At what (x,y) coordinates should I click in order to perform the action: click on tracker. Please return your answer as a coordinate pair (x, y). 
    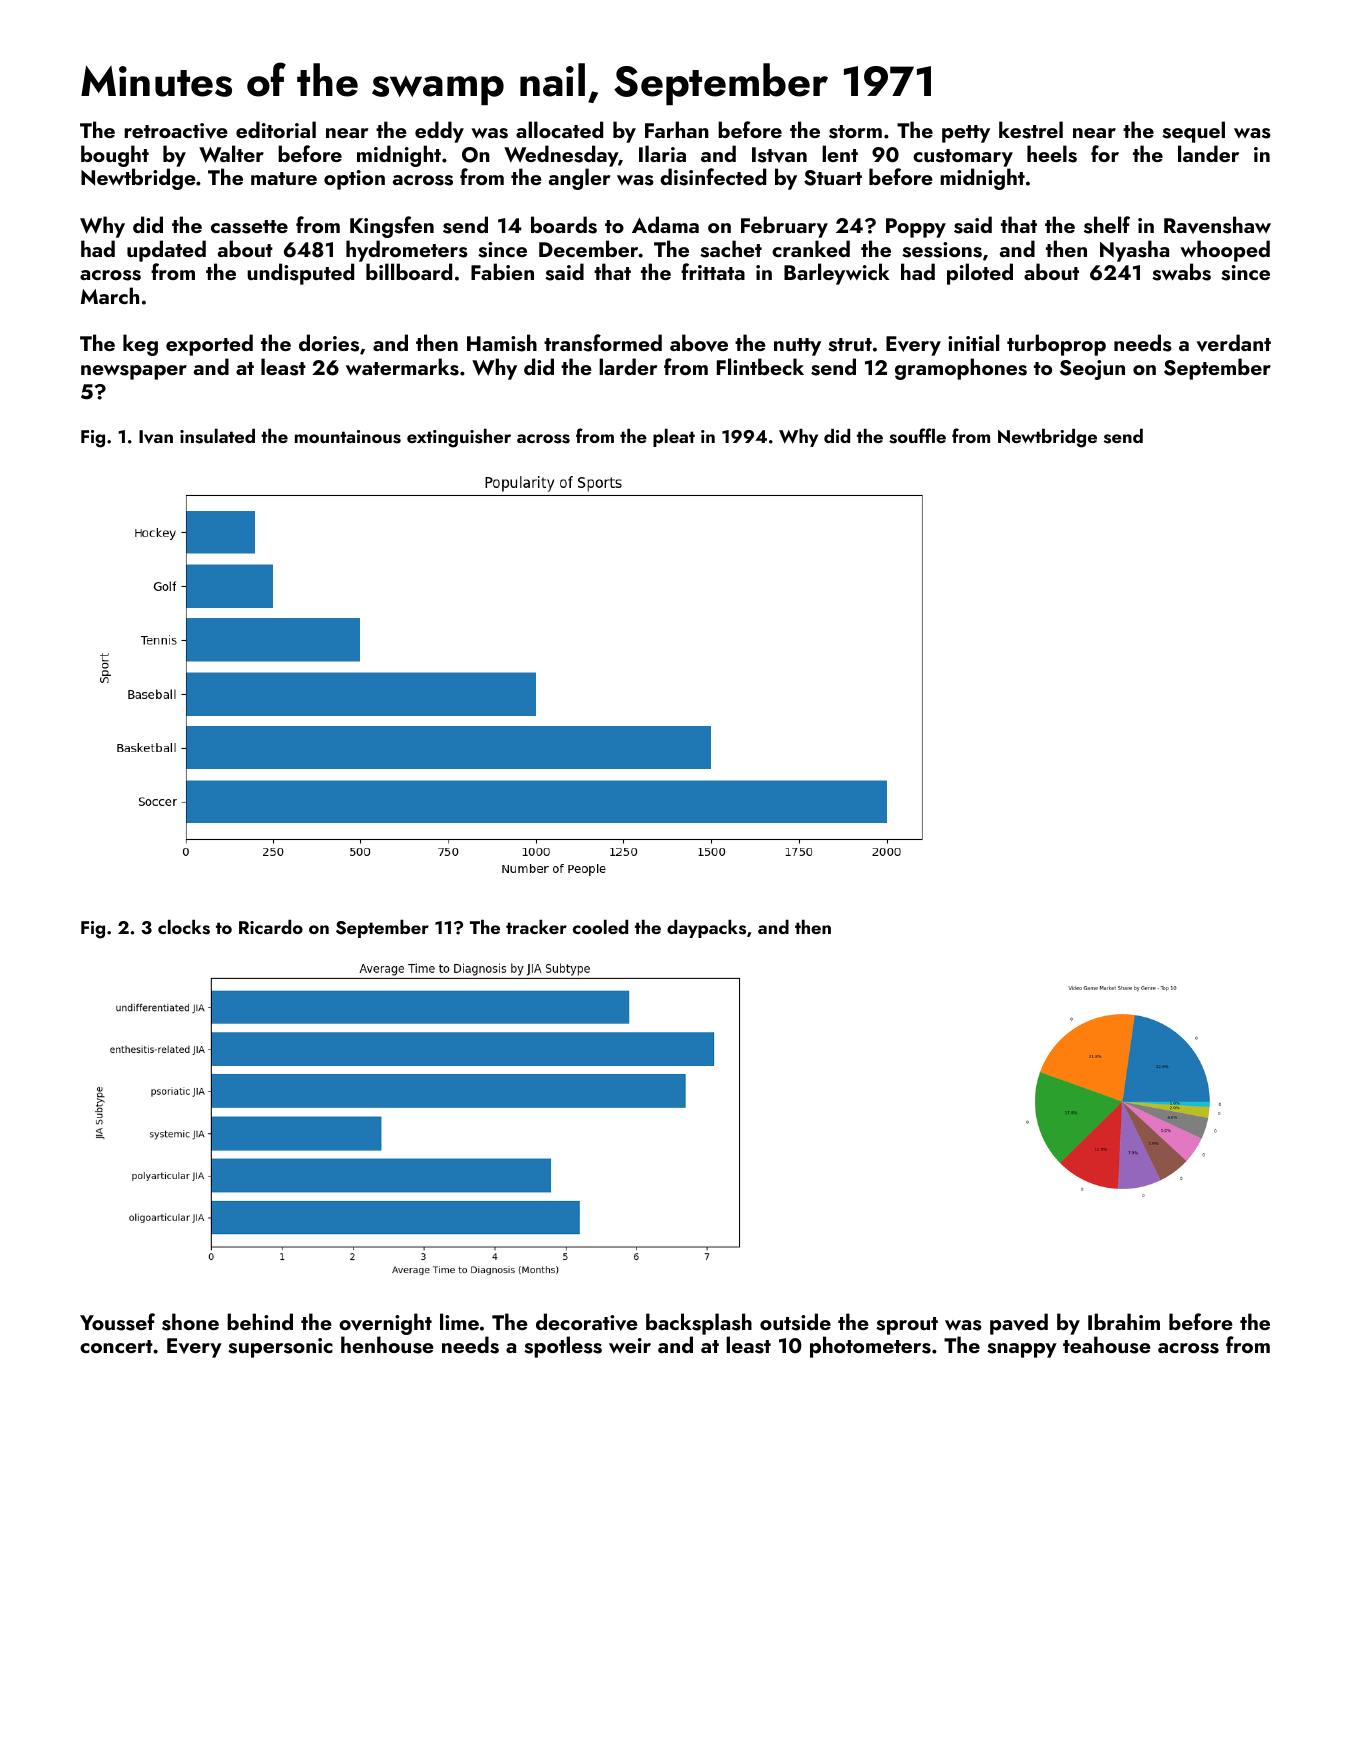
    Looking at the image, I should click on (536, 926).
